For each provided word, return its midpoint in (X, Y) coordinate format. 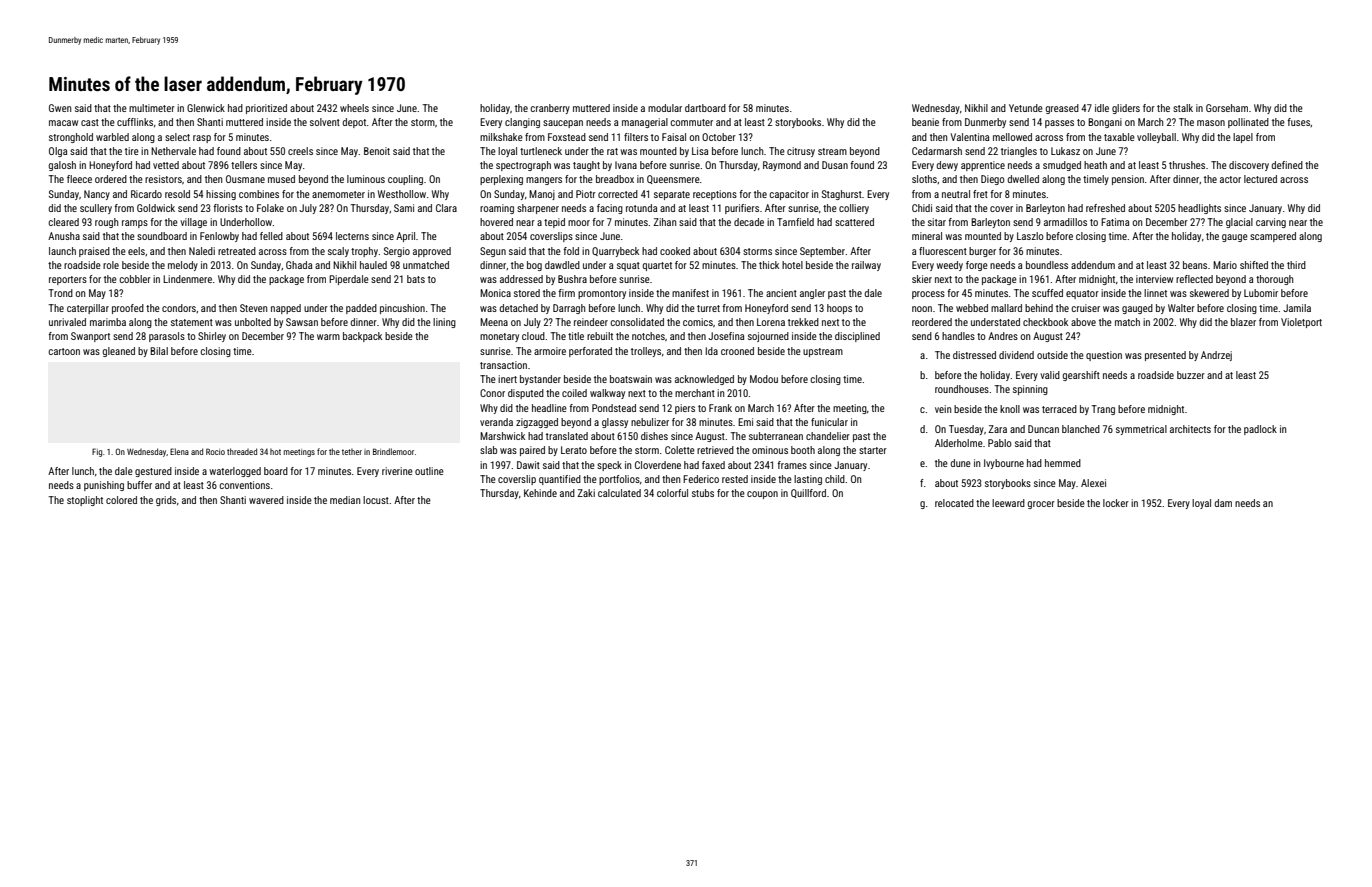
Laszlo (1030, 236)
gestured (153, 472)
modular (665, 108)
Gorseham (1227, 108)
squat (628, 266)
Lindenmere (187, 279)
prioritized (266, 109)
